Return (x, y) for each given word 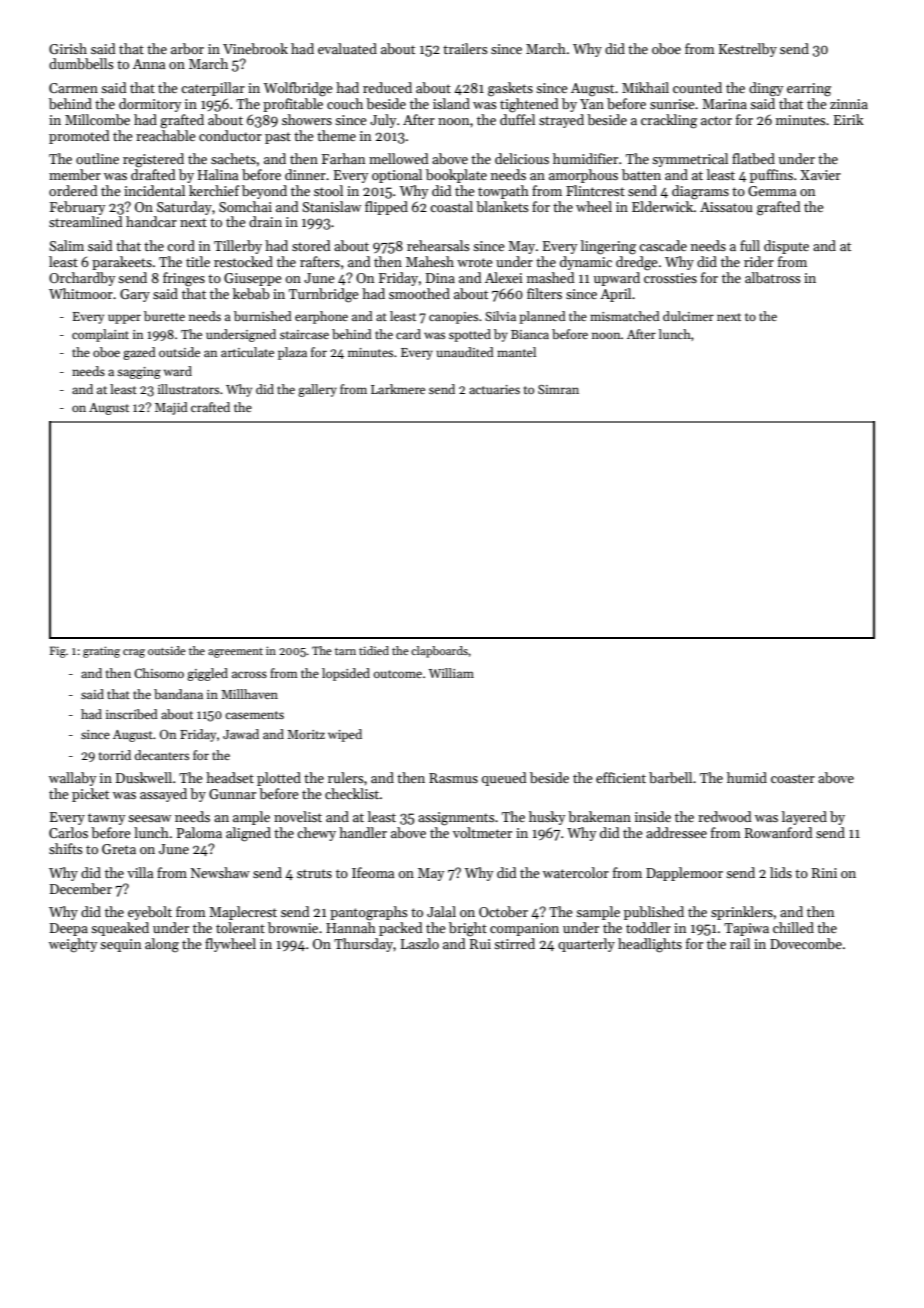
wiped (345, 735)
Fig (58, 652)
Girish (68, 48)
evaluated (347, 48)
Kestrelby (748, 50)
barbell (670, 777)
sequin (120, 945)
